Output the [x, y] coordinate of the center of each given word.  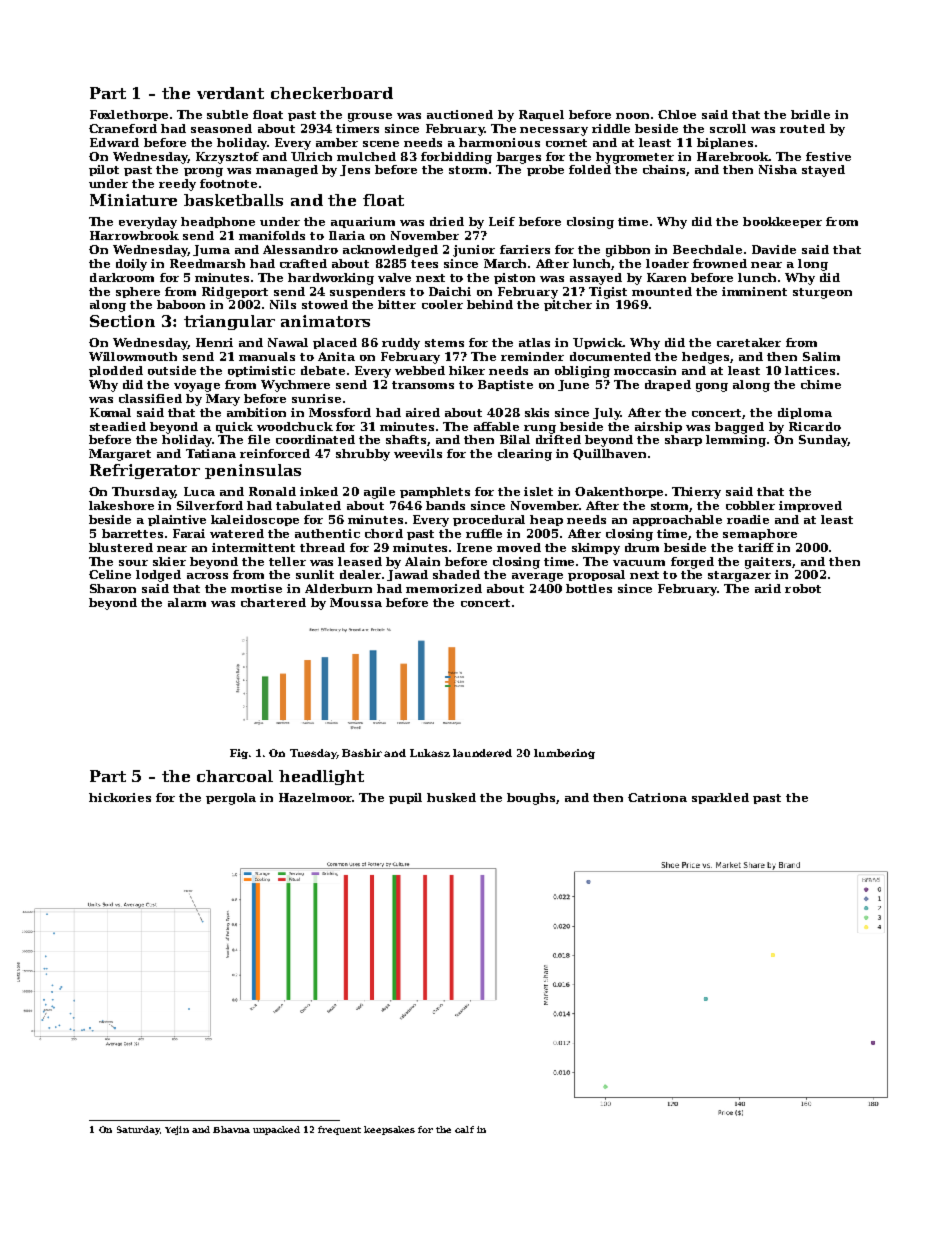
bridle [810, 114]
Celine [110, 574]
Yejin [177, 1130]
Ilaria [347, 235]
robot [803, 588]
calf [464, 1129]
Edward [114, 142]
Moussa [356, 602]
